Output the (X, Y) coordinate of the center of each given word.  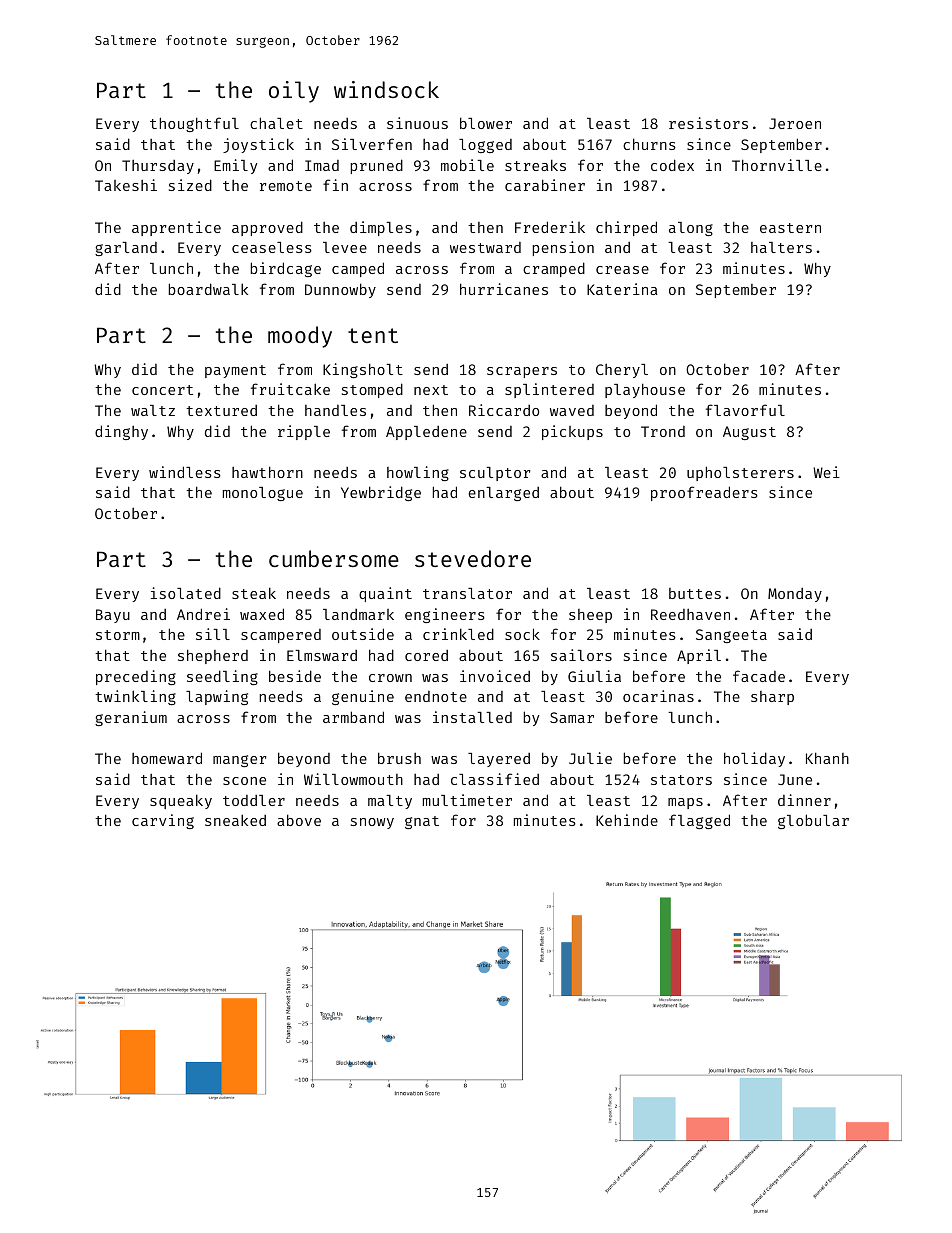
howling (418, 473)
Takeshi (126, 185)
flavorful (745, 410)
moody (300, 337)
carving (163, 821)
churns (649, 144)
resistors (708, 123)
